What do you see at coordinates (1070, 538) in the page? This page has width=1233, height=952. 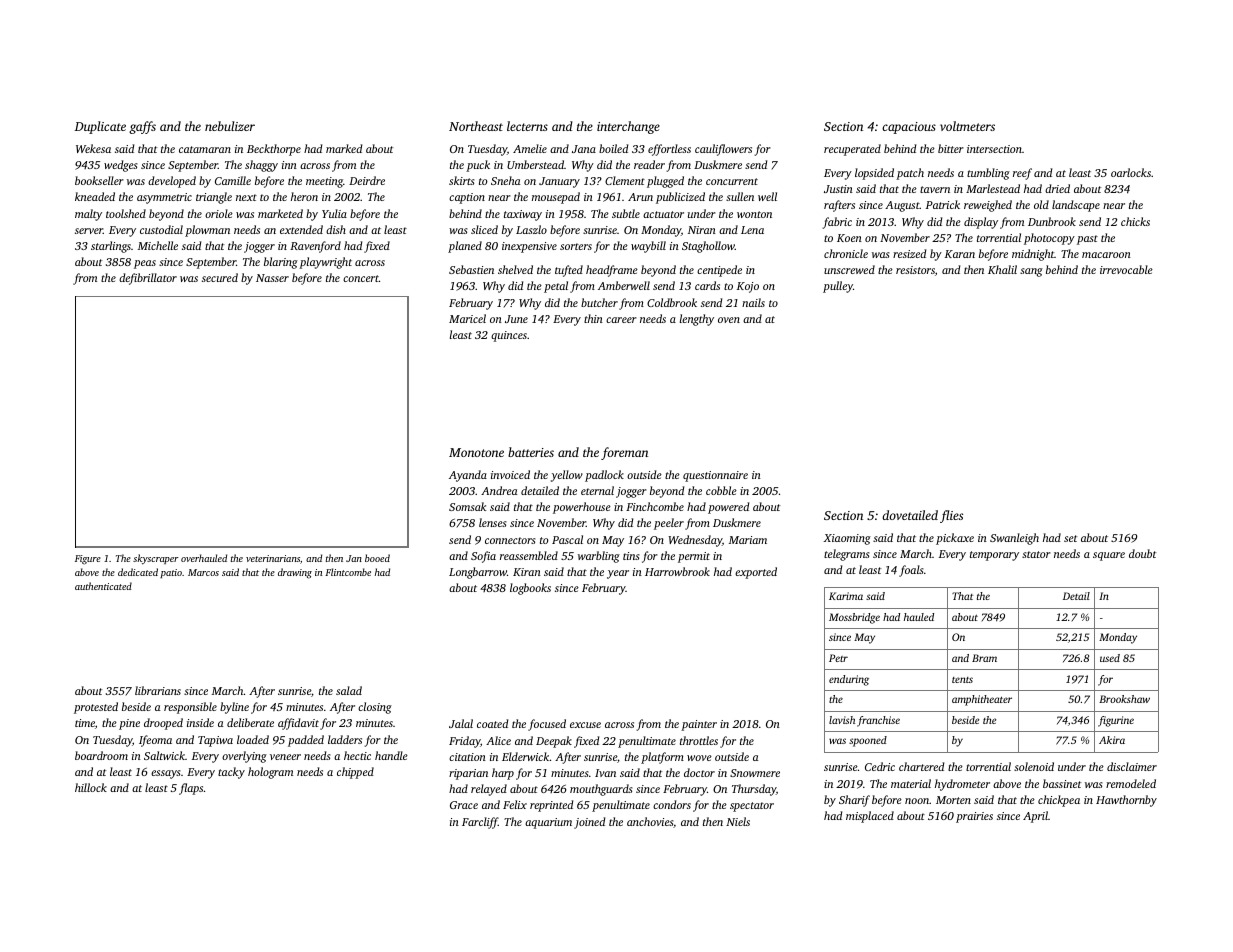 I see `set` at bounding box center [1070, 538].
